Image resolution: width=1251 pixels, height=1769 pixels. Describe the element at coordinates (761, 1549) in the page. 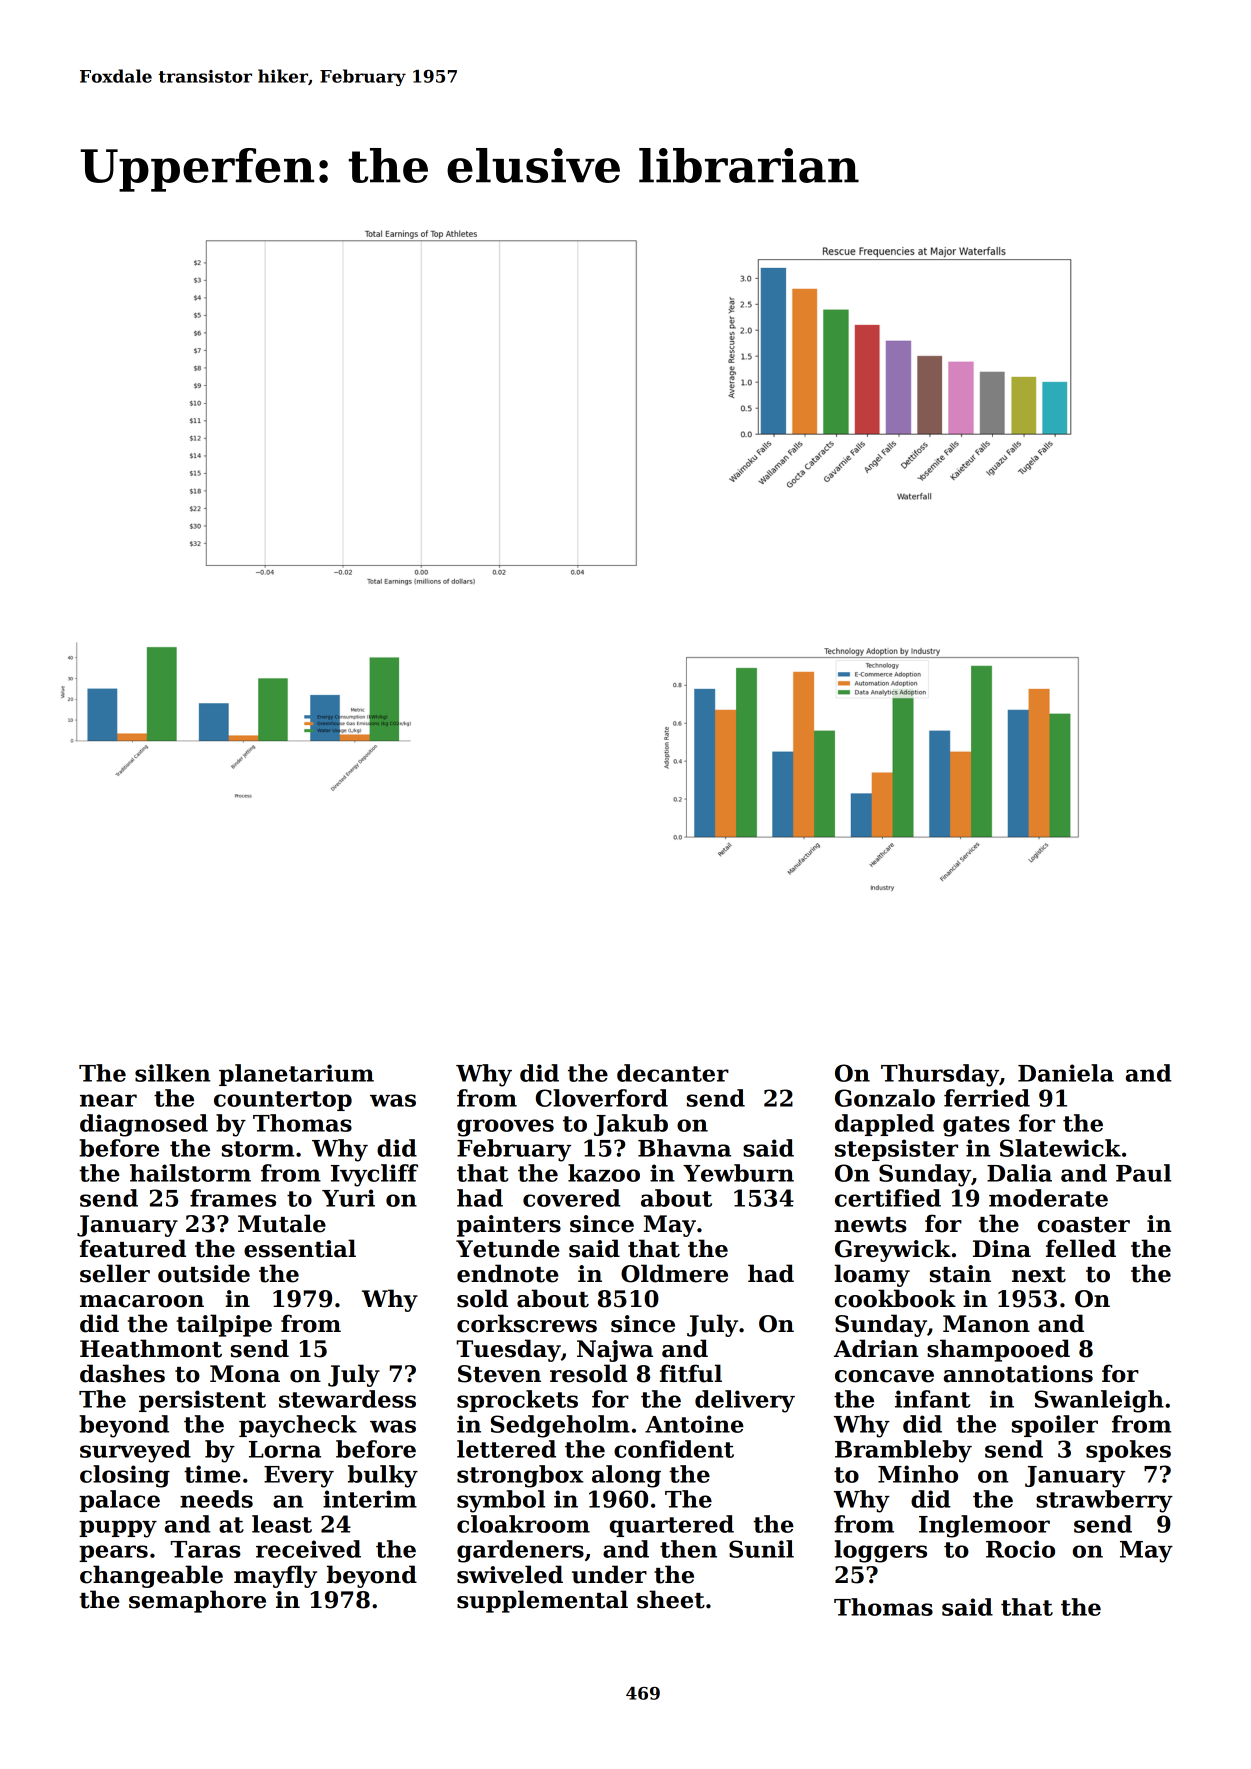

I see `Sunil` at that location.
